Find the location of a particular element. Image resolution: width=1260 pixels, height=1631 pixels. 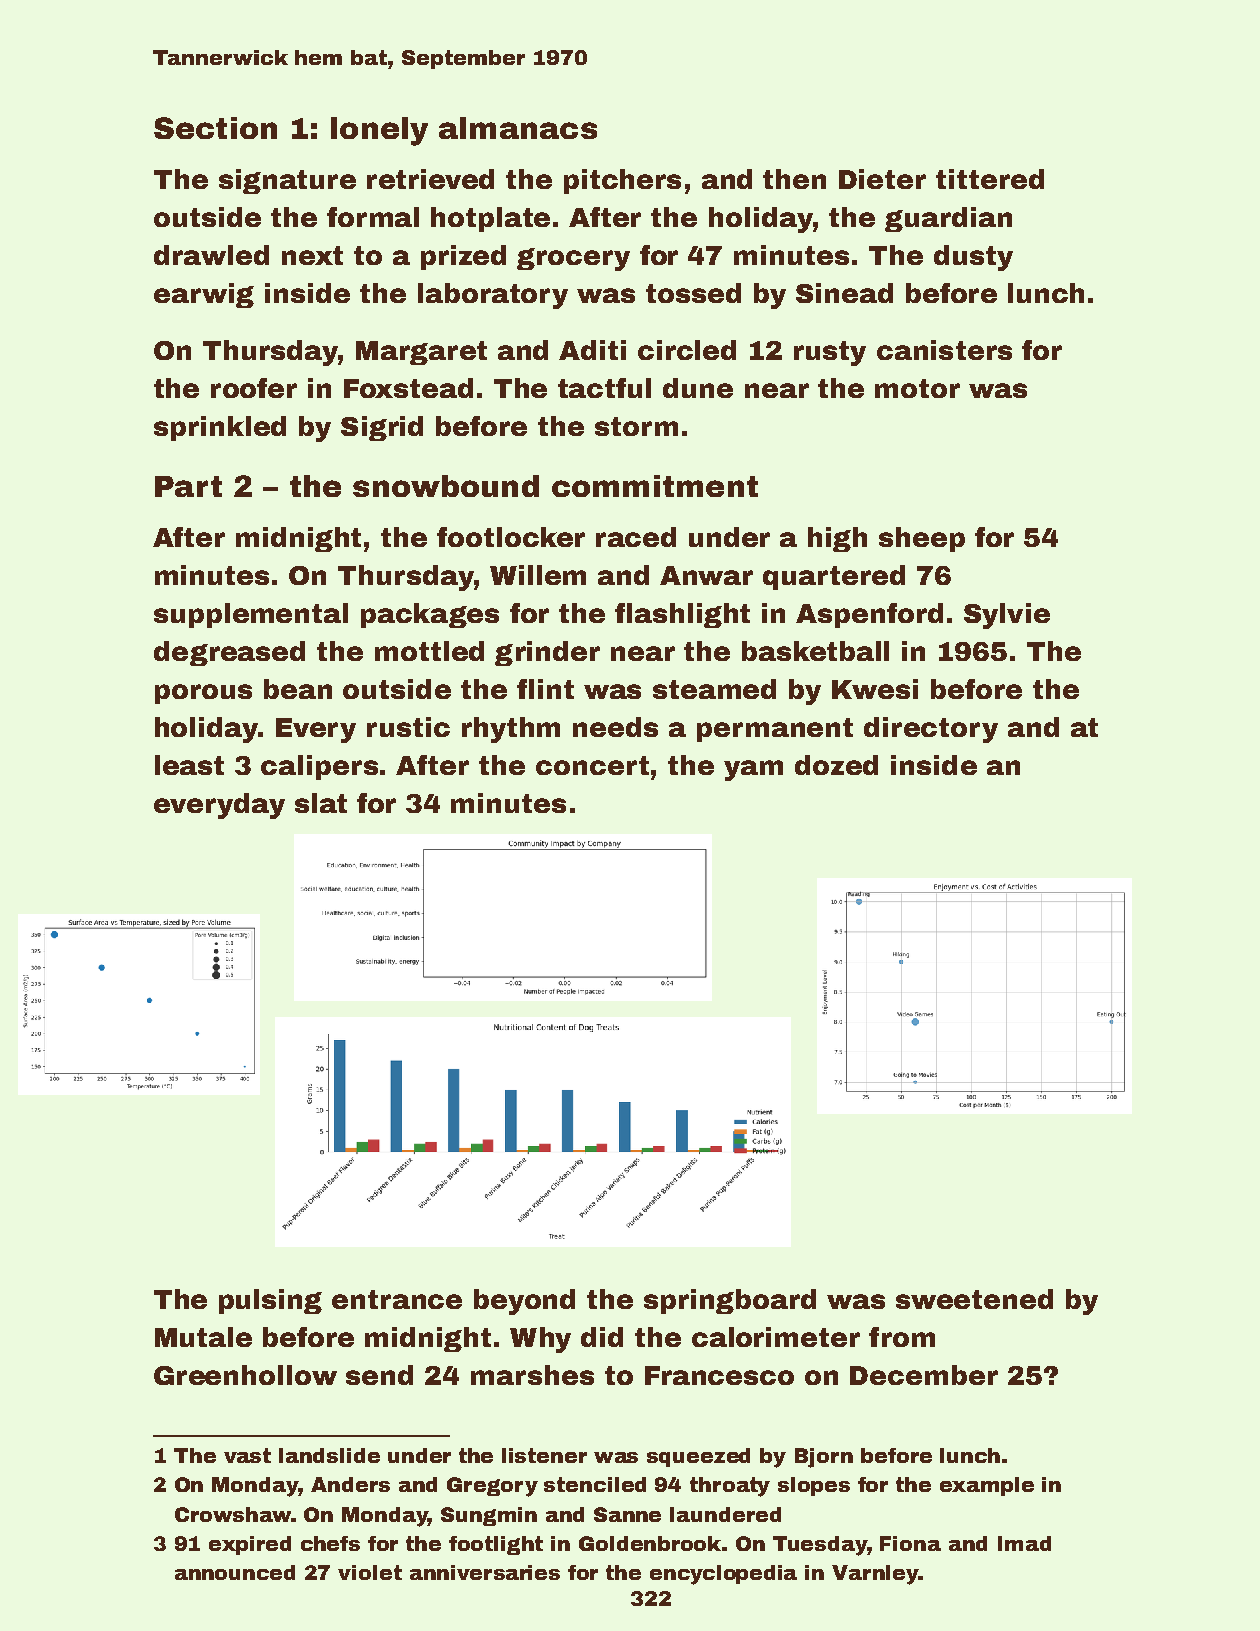

Greenhollow is located at coordinates (245, 1375).
